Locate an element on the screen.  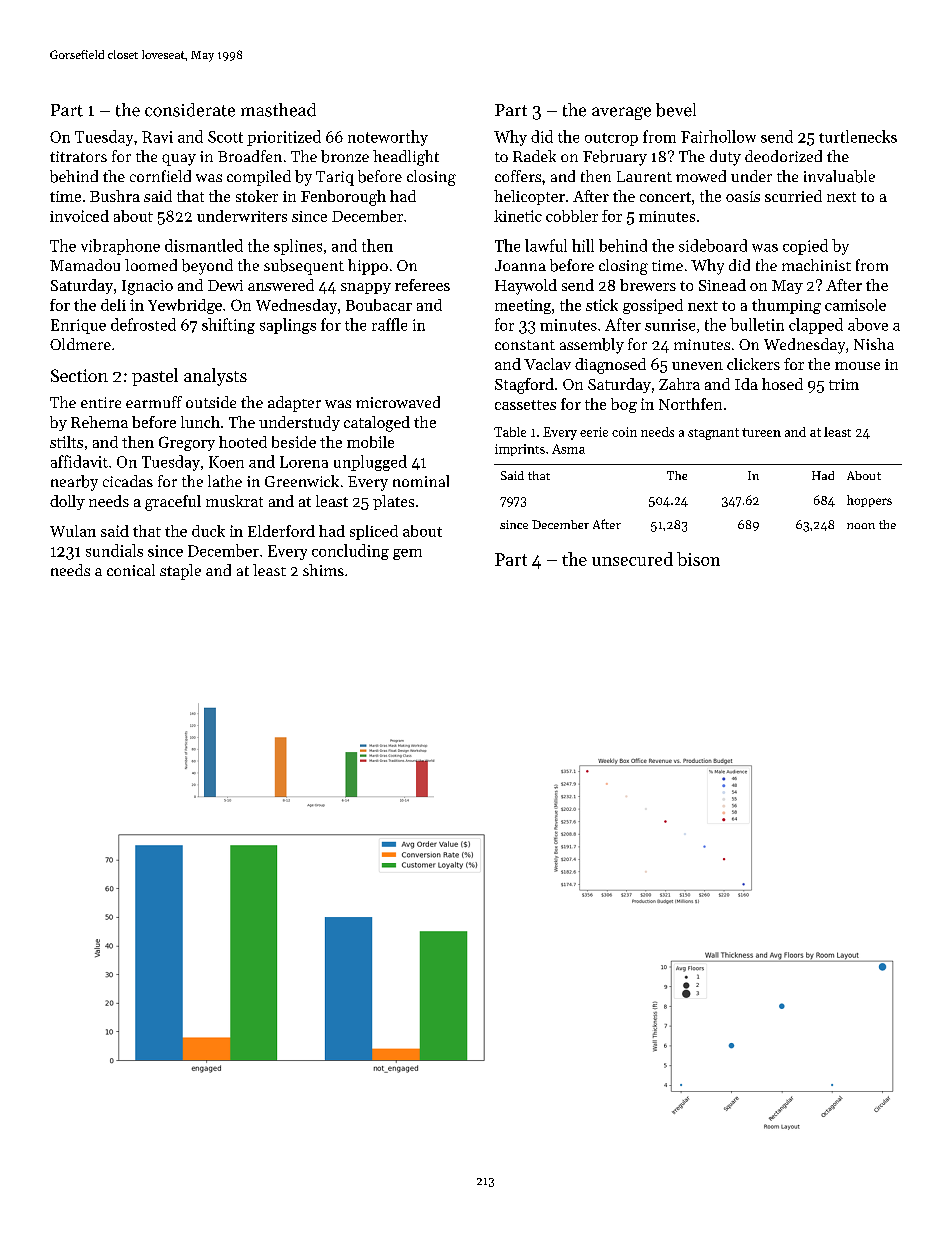
invaluable is located at coordinates (839, 176).
